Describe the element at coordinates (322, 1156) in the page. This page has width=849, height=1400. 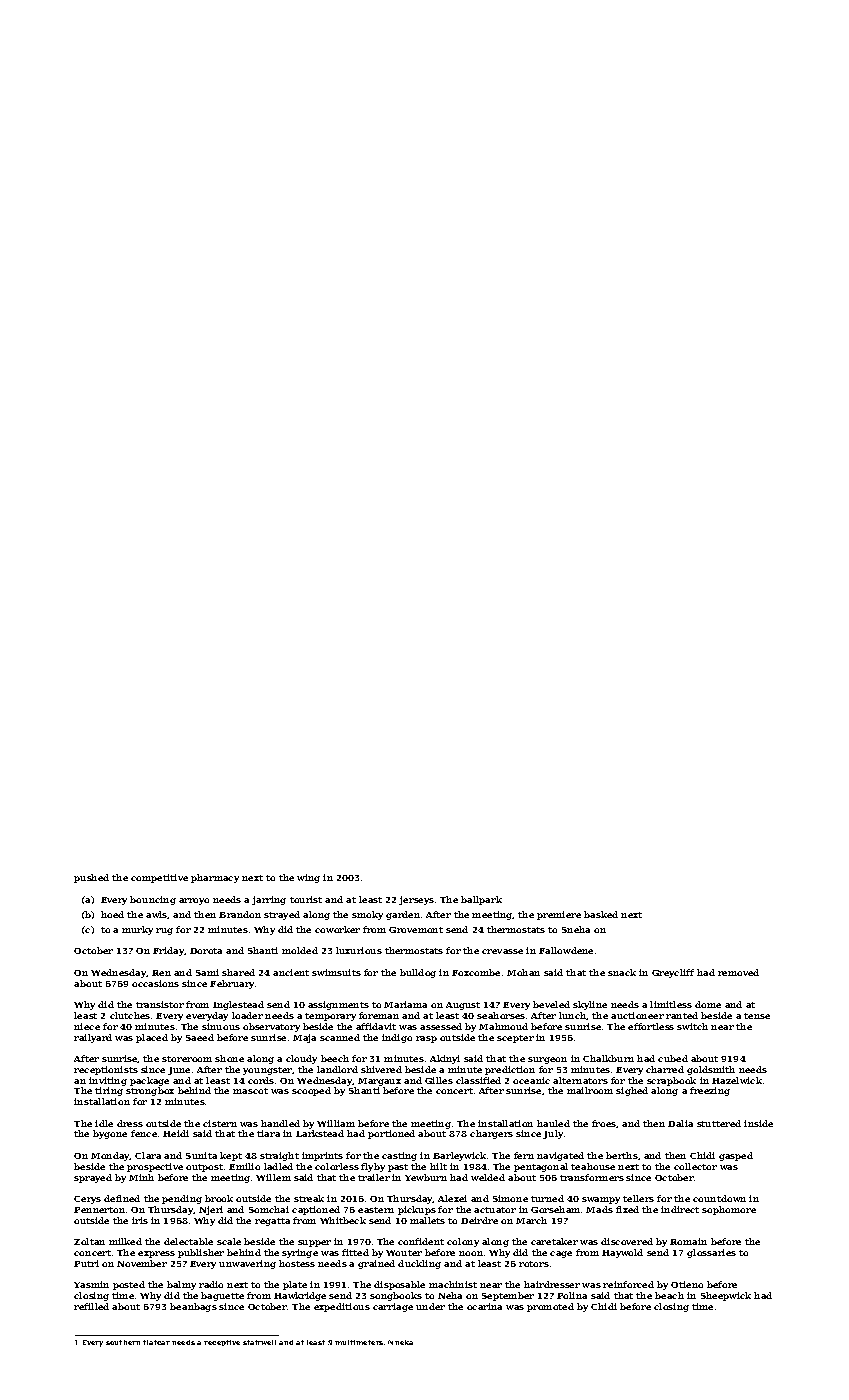
I see `imprints` at that location.
